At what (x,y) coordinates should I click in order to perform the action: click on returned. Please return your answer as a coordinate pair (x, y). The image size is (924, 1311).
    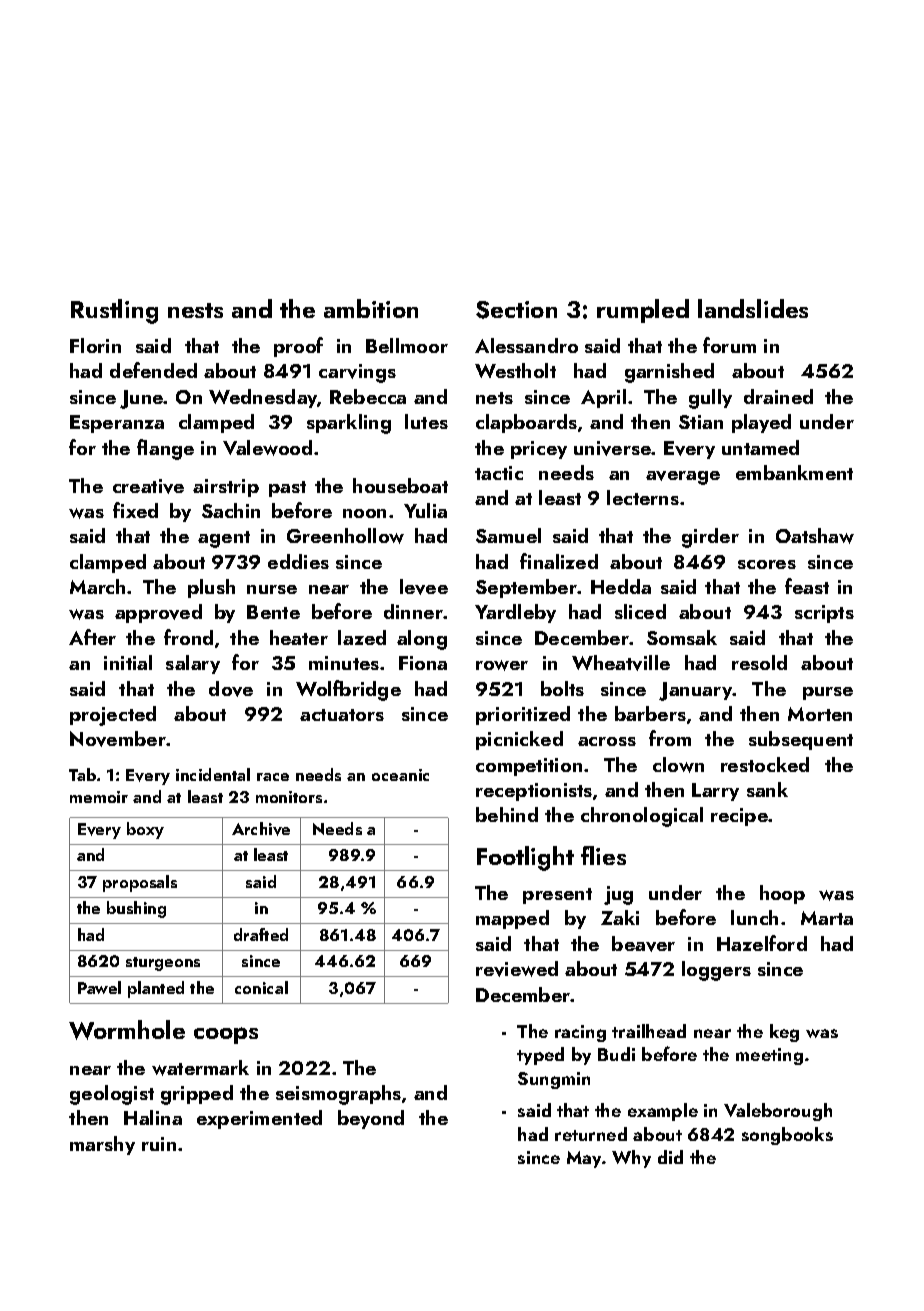
    Looking at the image, I should click on (591, 1134).
